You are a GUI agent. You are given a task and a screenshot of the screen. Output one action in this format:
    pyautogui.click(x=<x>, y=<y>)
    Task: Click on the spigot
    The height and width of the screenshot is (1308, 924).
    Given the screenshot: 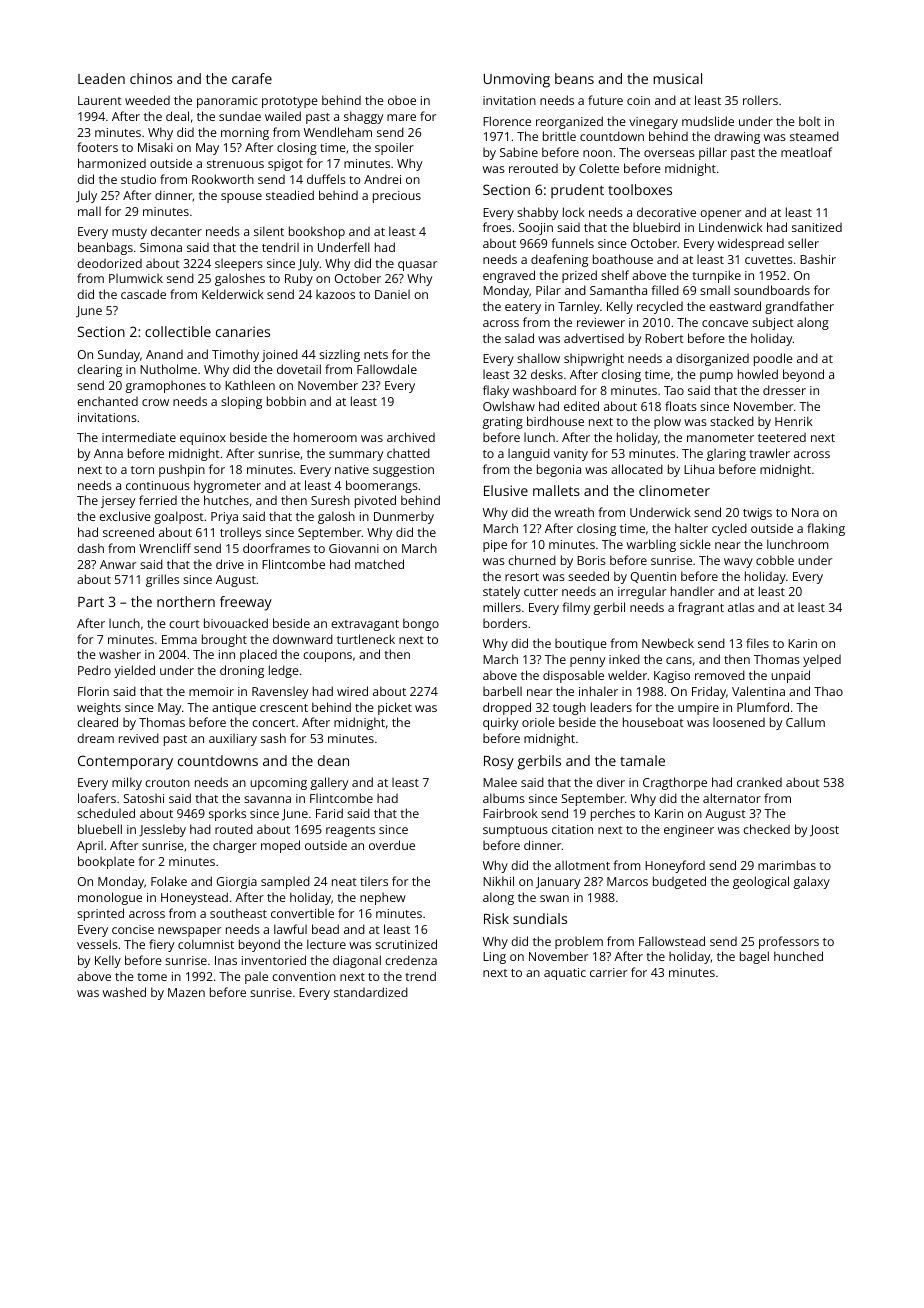 What is the action you would take?
    pyautogui.click(x=285, y=165)
